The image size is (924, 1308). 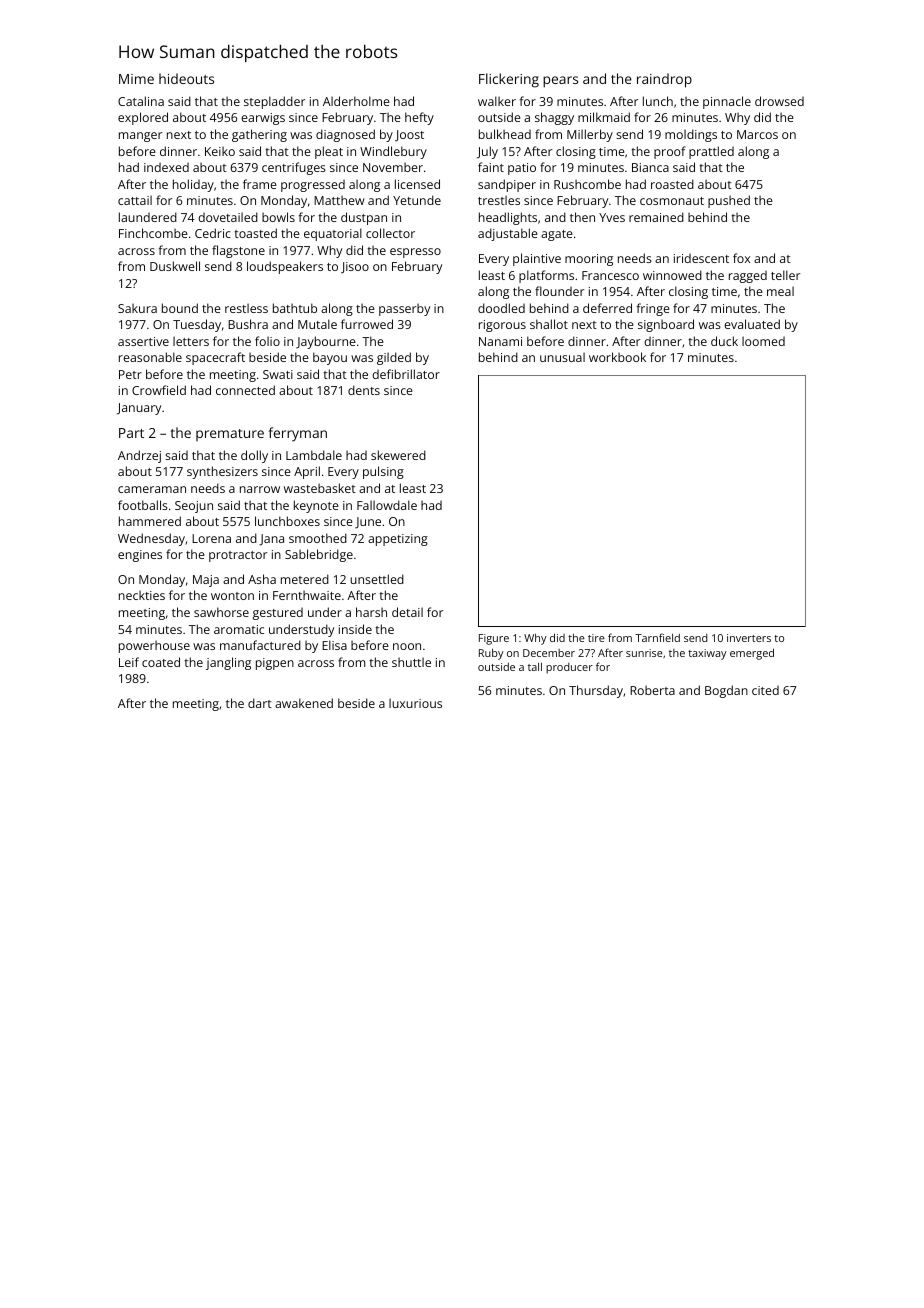 I want to click on Bianca, so click(x=650, y=167).
